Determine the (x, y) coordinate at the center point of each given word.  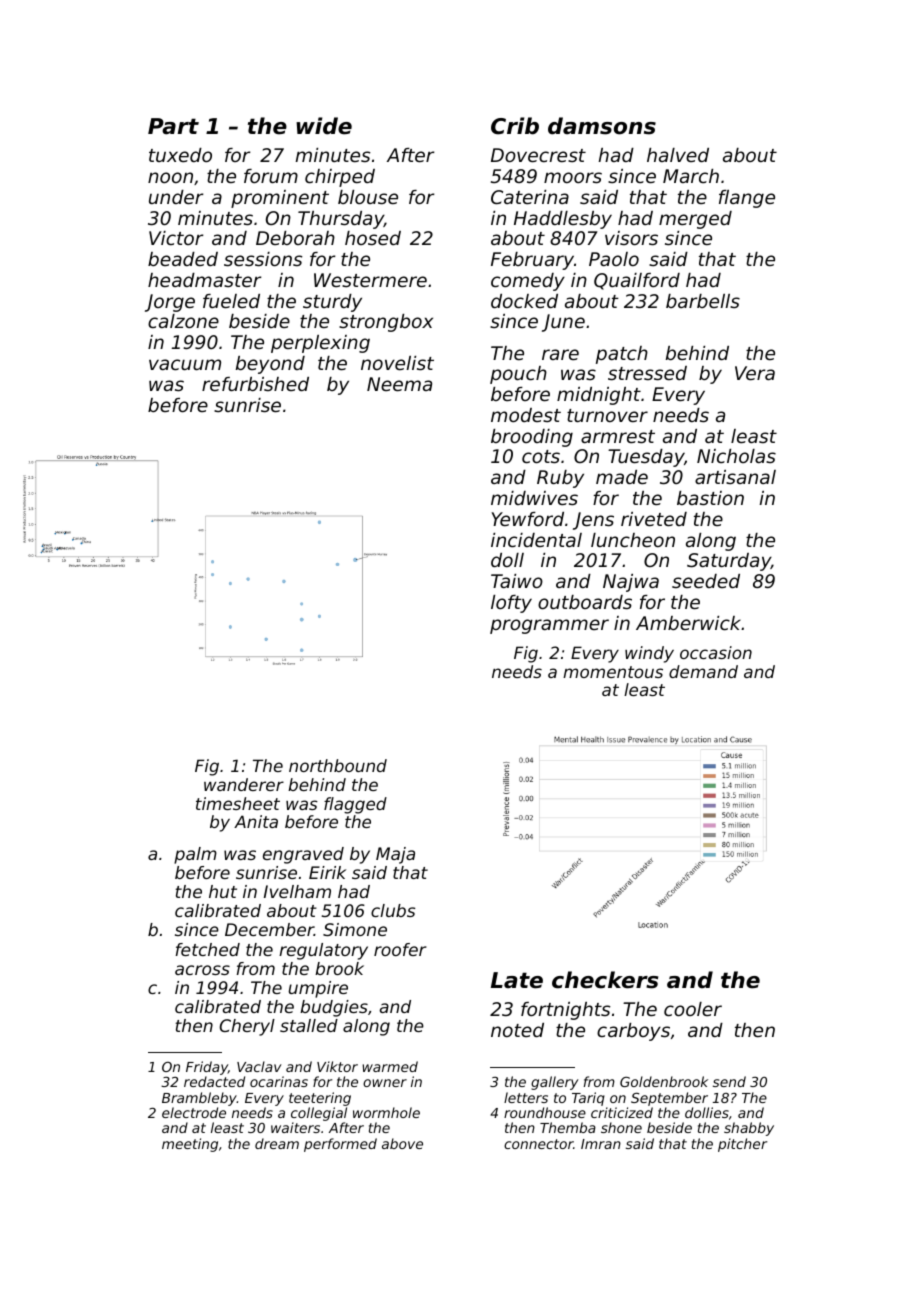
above (402, 1143)
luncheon (633, 540)
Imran (601, 1144)
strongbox (386, 323)
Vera (755, 373)
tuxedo (180, 155)
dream (277, 1143)
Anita (256, 821)
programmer (549, 626)
